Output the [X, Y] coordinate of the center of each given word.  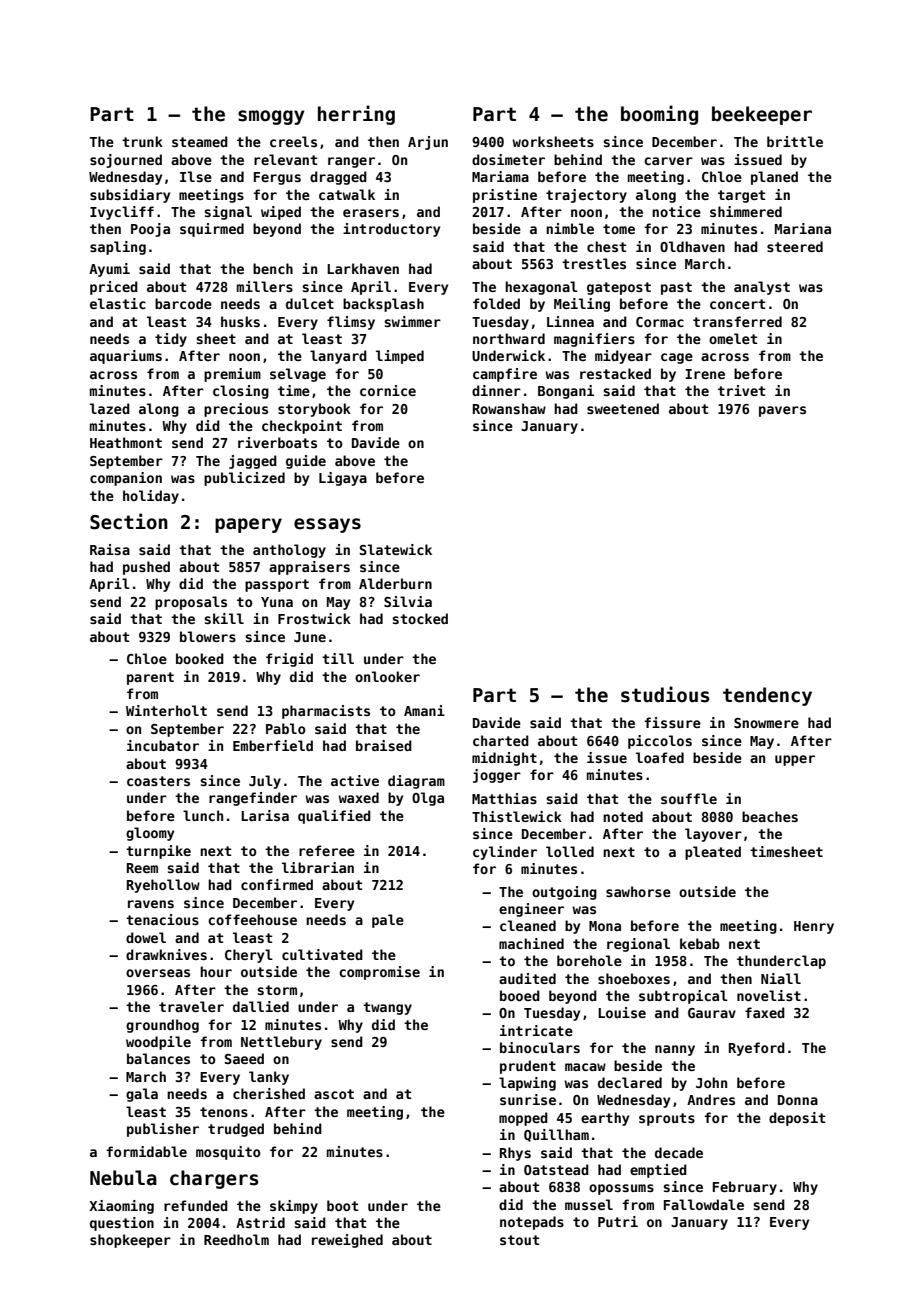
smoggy [271, 117]
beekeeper [762, 115]
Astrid [260, 1222]
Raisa [110, 549]
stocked [420, 618]
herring [356, 115]
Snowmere [766, 723]
